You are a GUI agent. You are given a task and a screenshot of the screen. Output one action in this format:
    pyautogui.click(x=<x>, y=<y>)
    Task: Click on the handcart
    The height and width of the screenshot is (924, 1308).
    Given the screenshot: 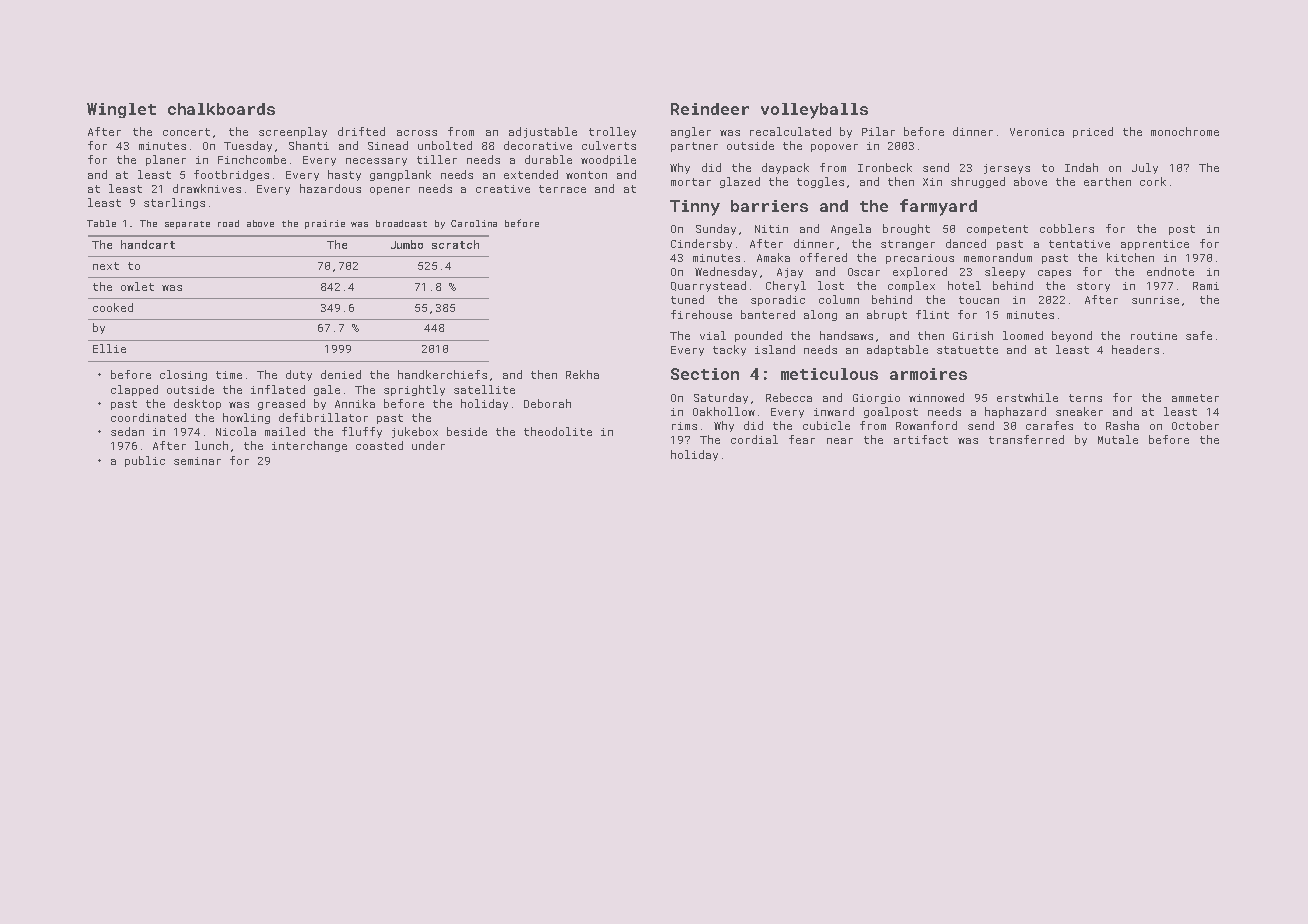 What is the action you would take?
    pyautogui.click(x=148, y=244)
